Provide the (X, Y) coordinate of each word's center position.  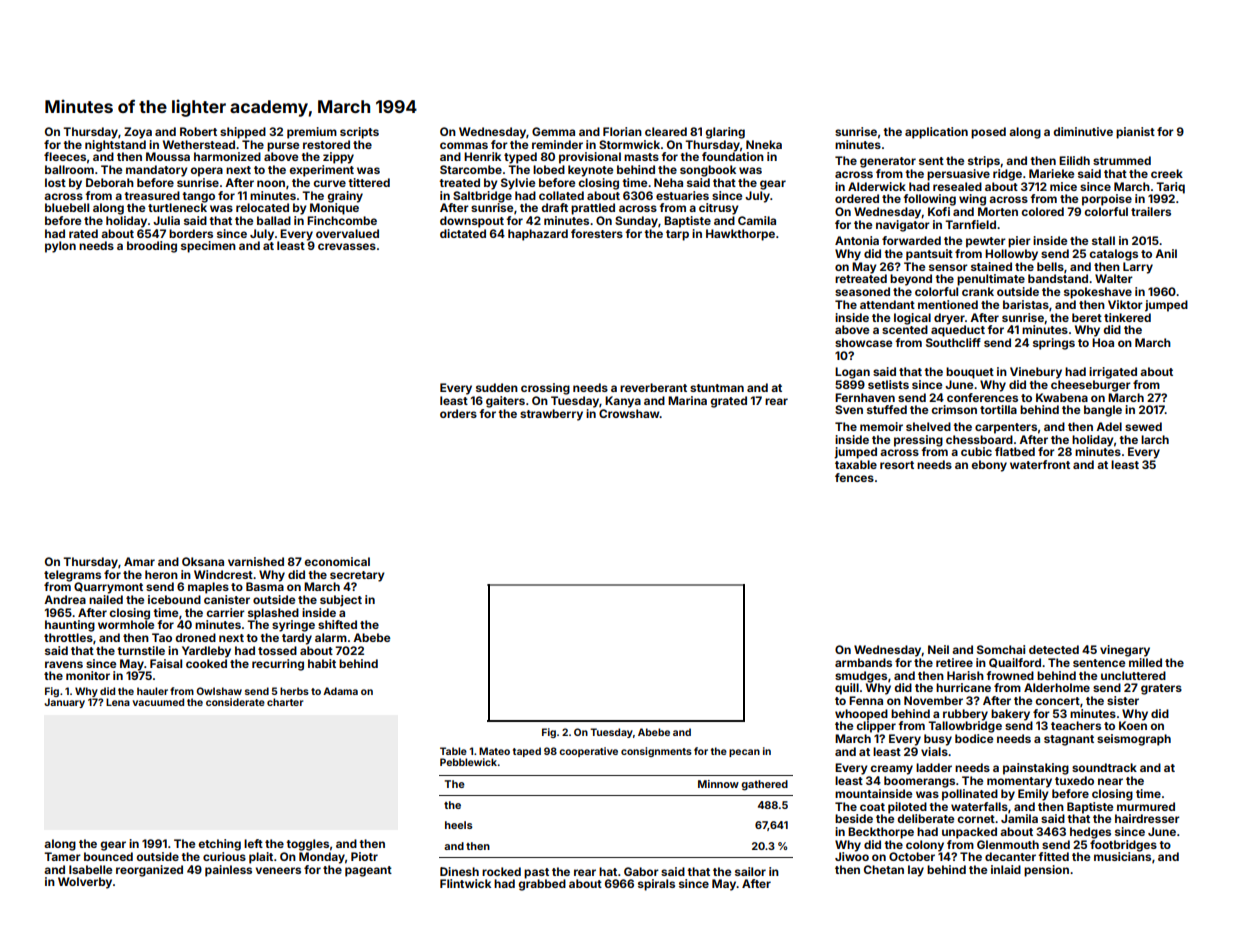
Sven (849, 409)
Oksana (203, 561)
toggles (307, 845)
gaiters (505, 402)
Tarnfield (970, 224)
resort (897, 465)
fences (854, 477)
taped (527, 752)
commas (464, 145)
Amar (139, 561)
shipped (243, 133)
